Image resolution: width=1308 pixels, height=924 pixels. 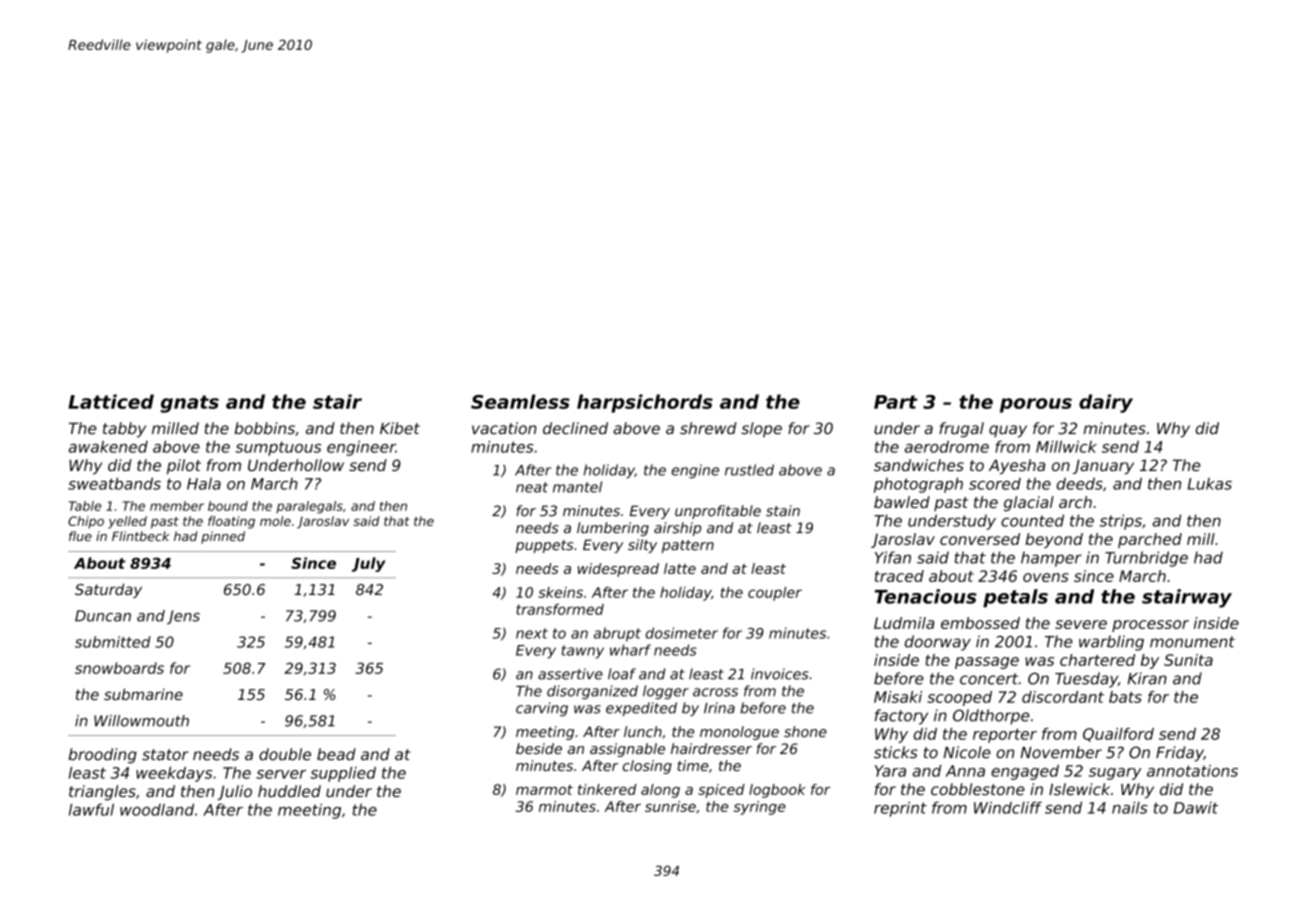 I want to click on sumptuous, so click(x=278, y=448).
